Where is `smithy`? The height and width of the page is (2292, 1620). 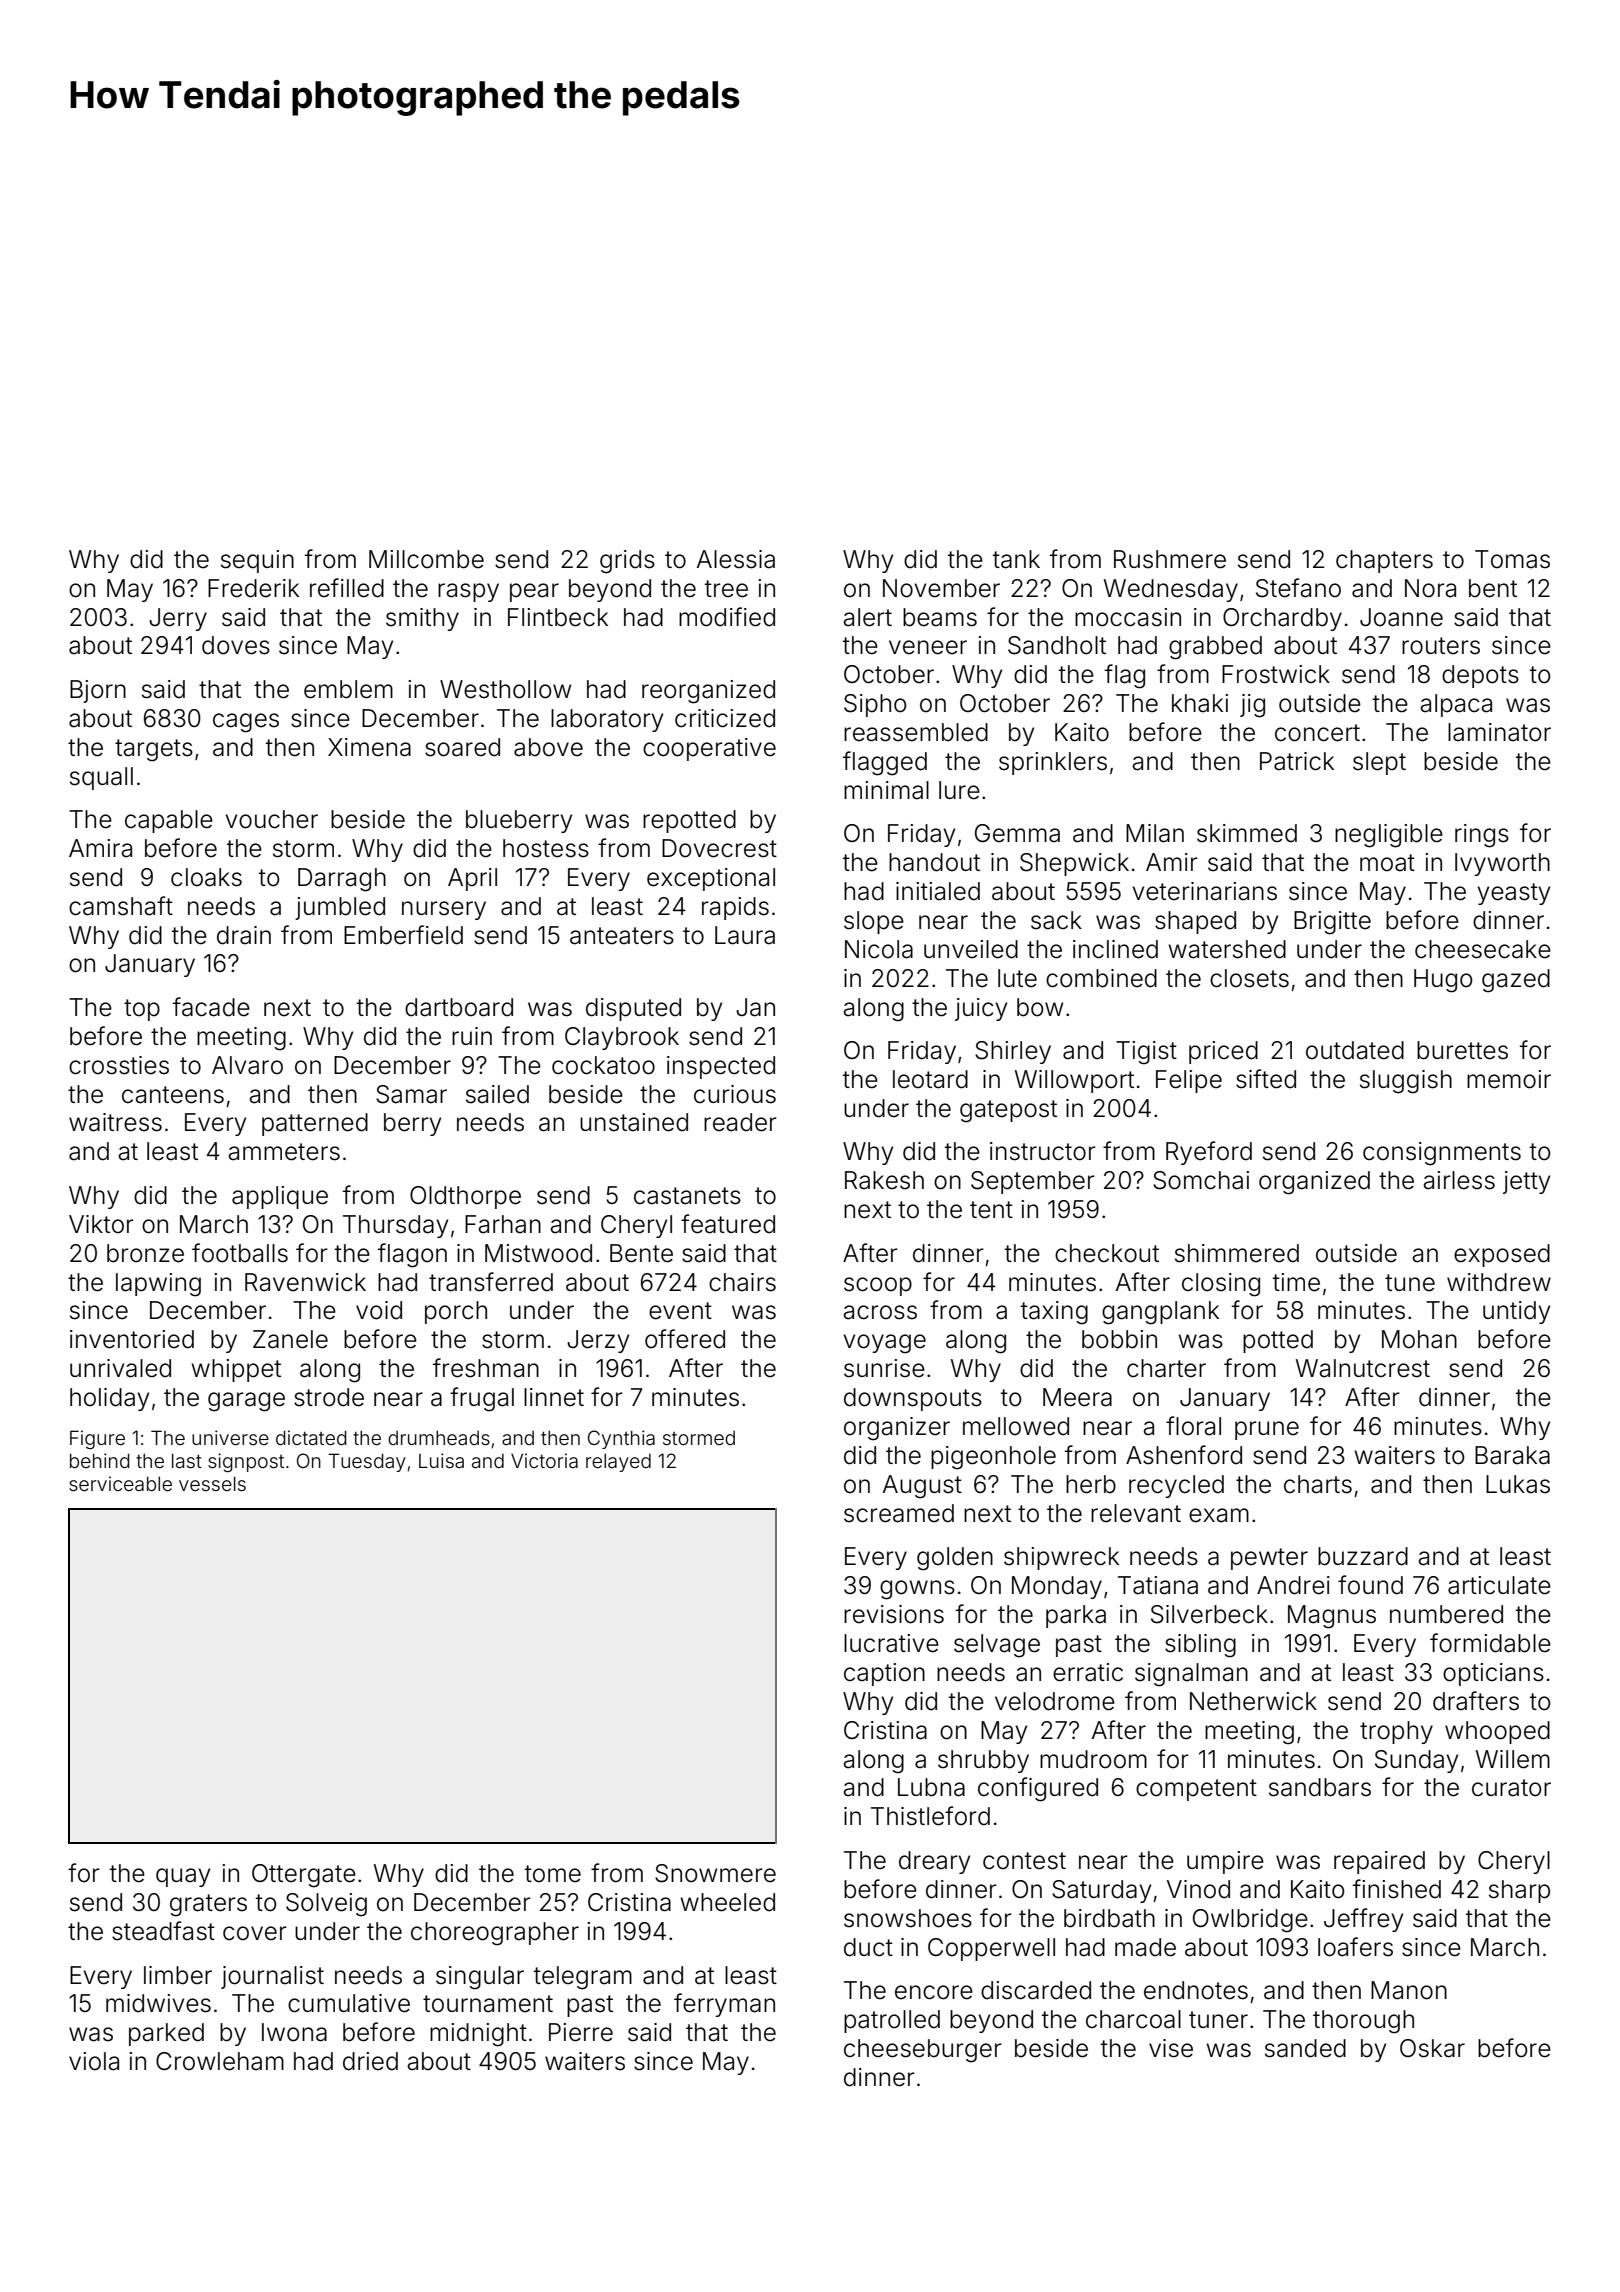
smithy is located at coordinates (422, 619).
